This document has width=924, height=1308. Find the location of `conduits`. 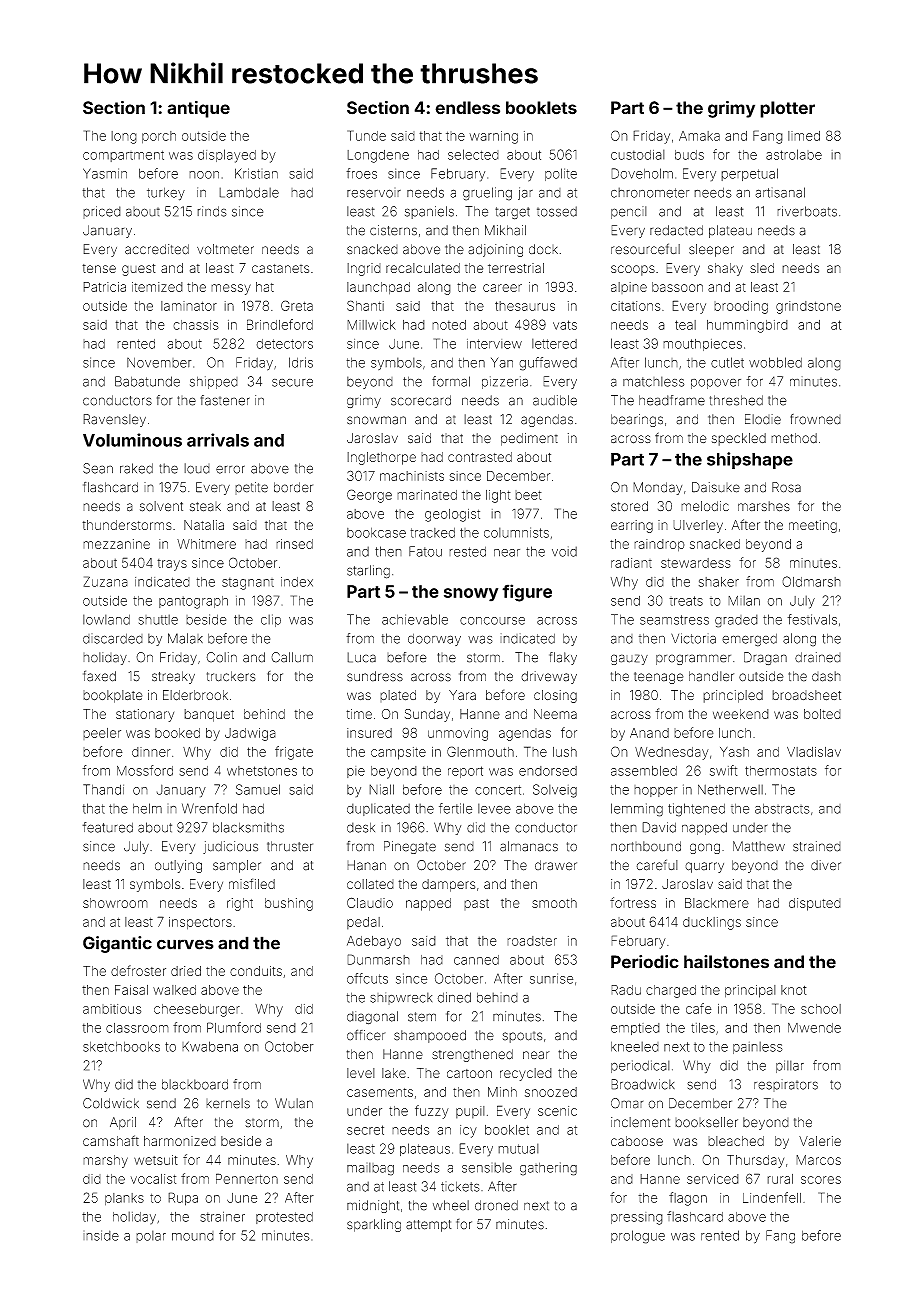

conduits is located at coordinates (256, 971).
